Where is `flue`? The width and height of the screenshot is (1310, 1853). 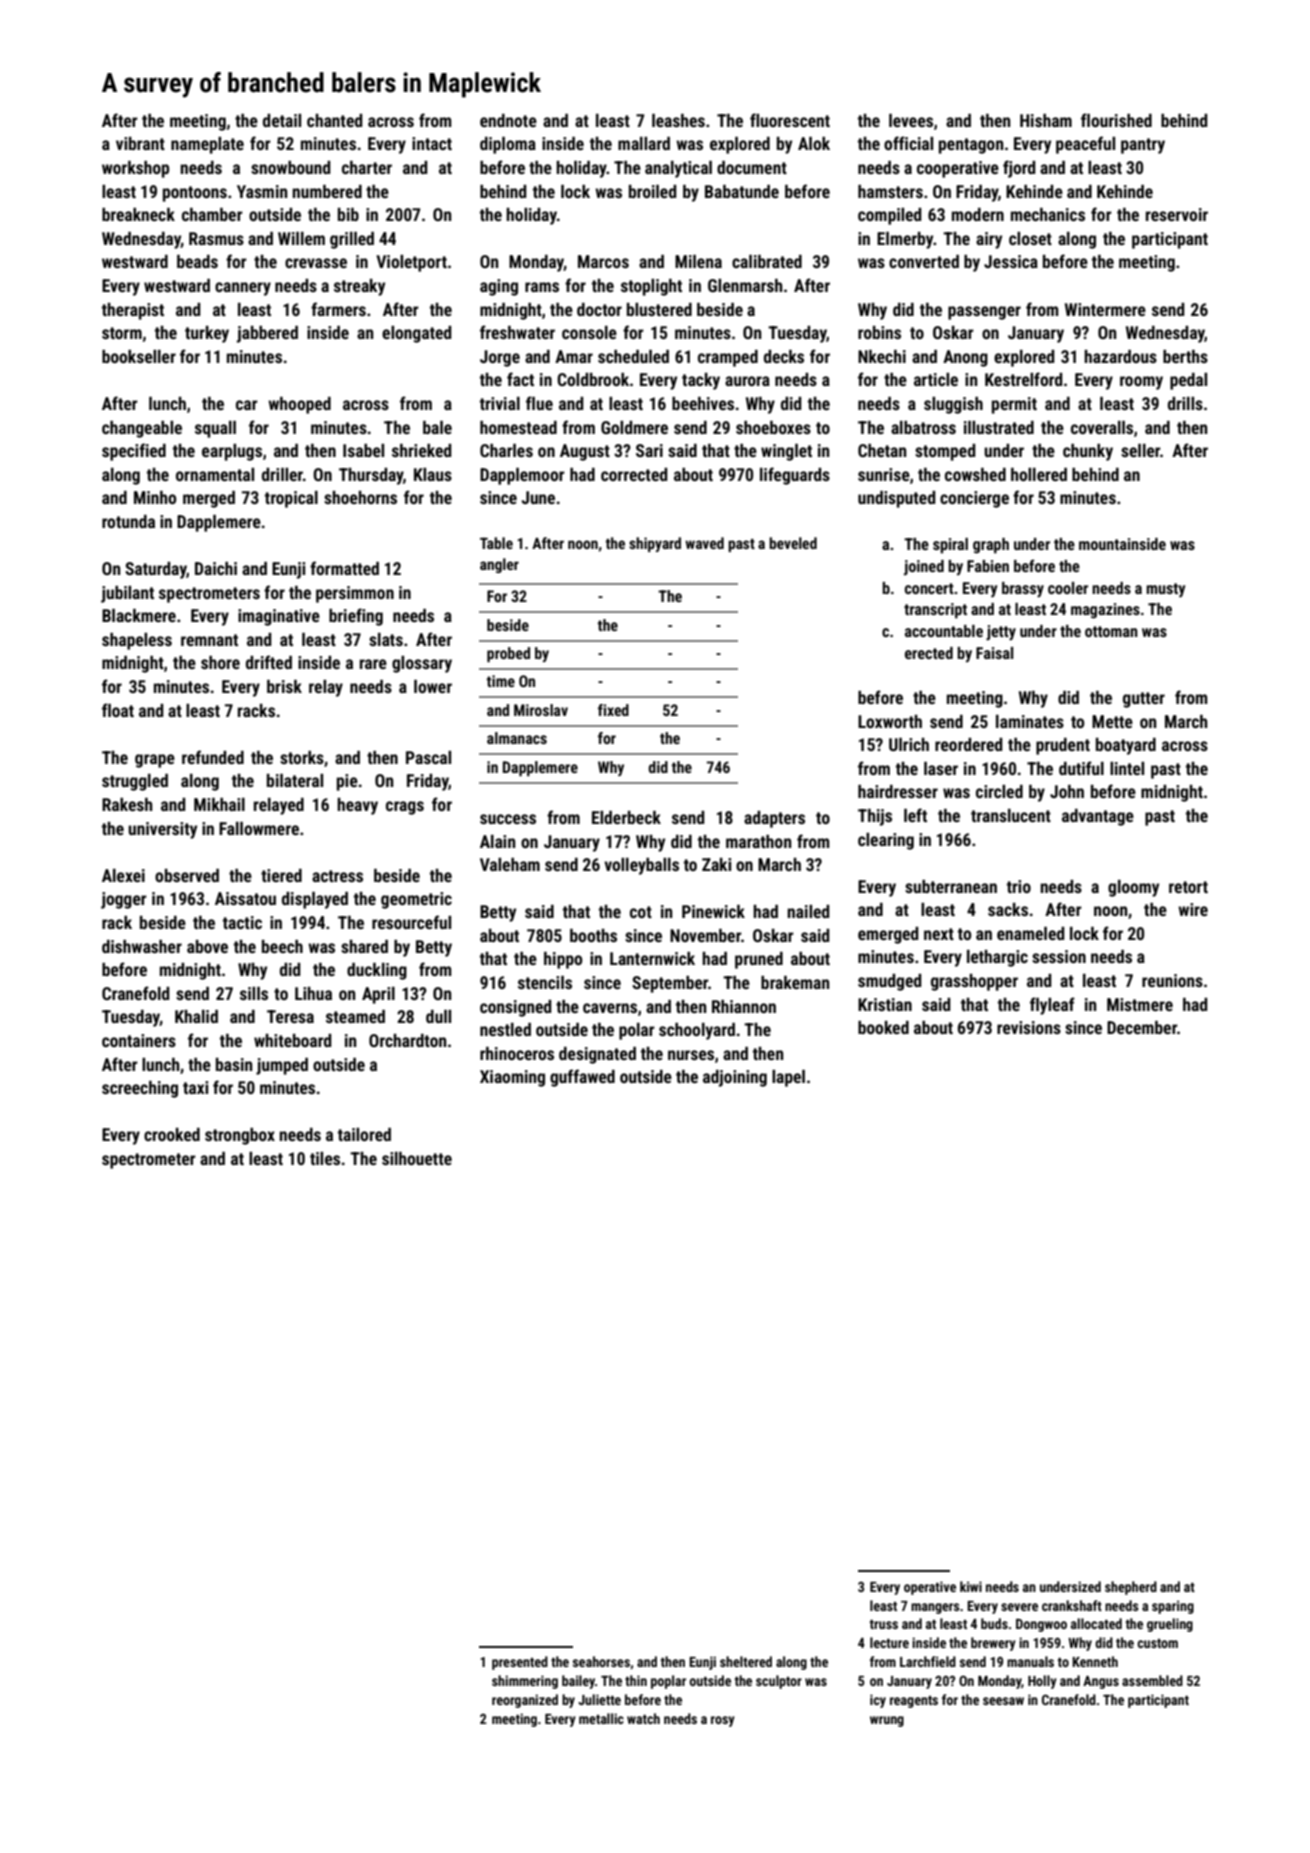
flue is located at coordinates (539, 403).
